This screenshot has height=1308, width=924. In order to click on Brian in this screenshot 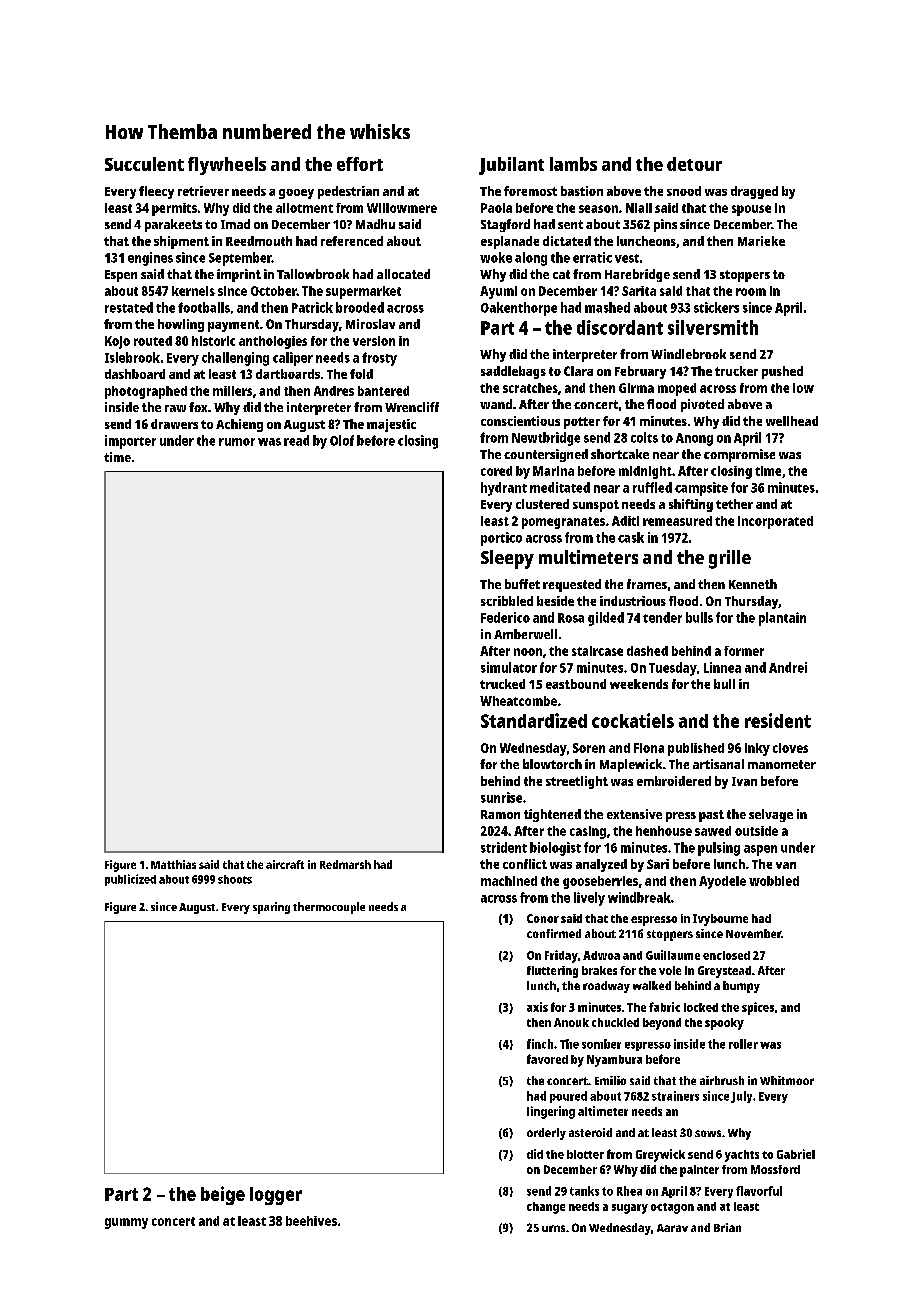, I will do `click(727, 1227)`.
